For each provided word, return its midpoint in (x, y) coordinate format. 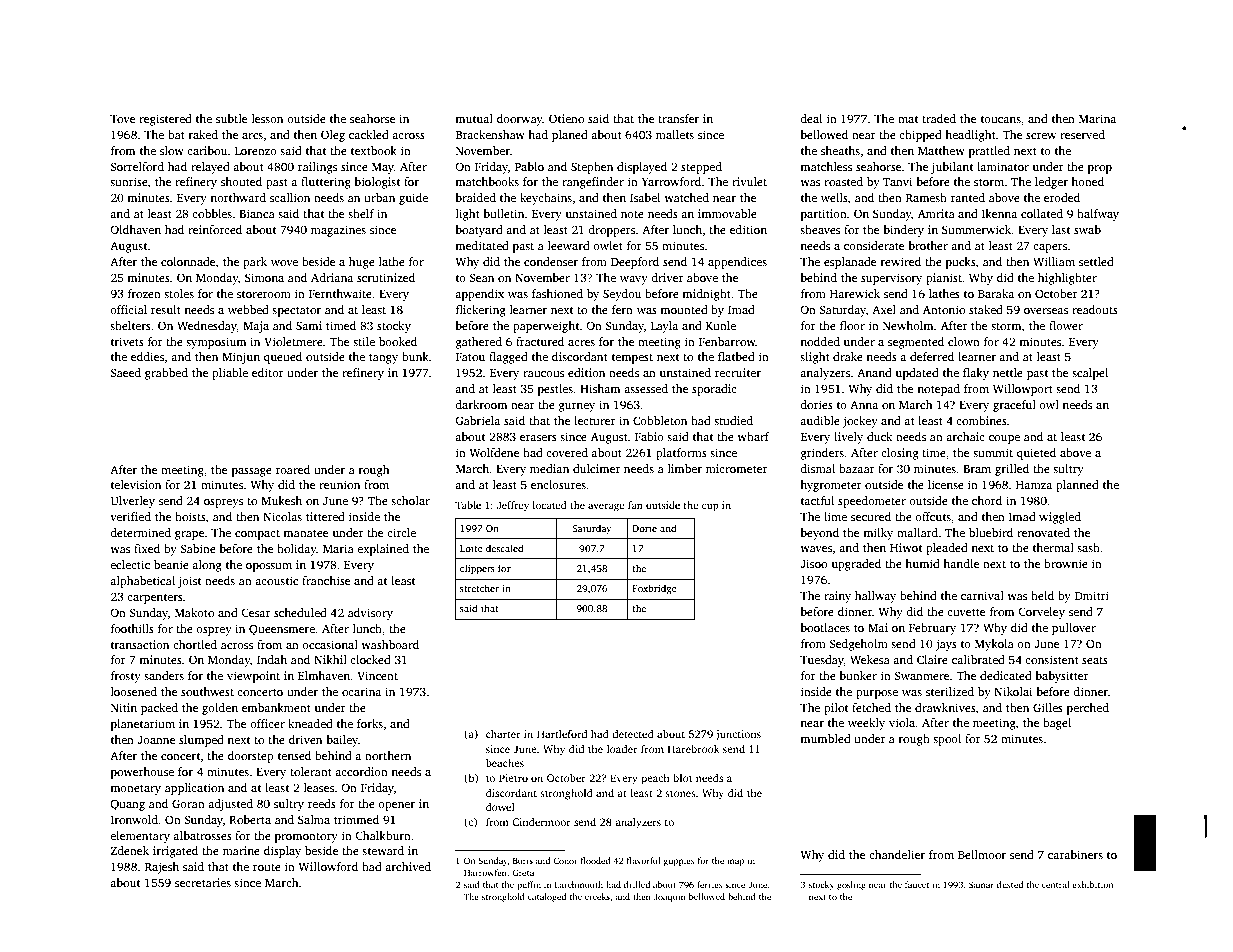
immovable (727, 213)
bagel (1057, 724)
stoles (179, 293)
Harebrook (694, 749)
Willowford (328, 866)
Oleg (333, 136)
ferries (710, 884)
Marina (1097, 118)
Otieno (566, 118)
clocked (370, 659)
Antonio (944, 309)
